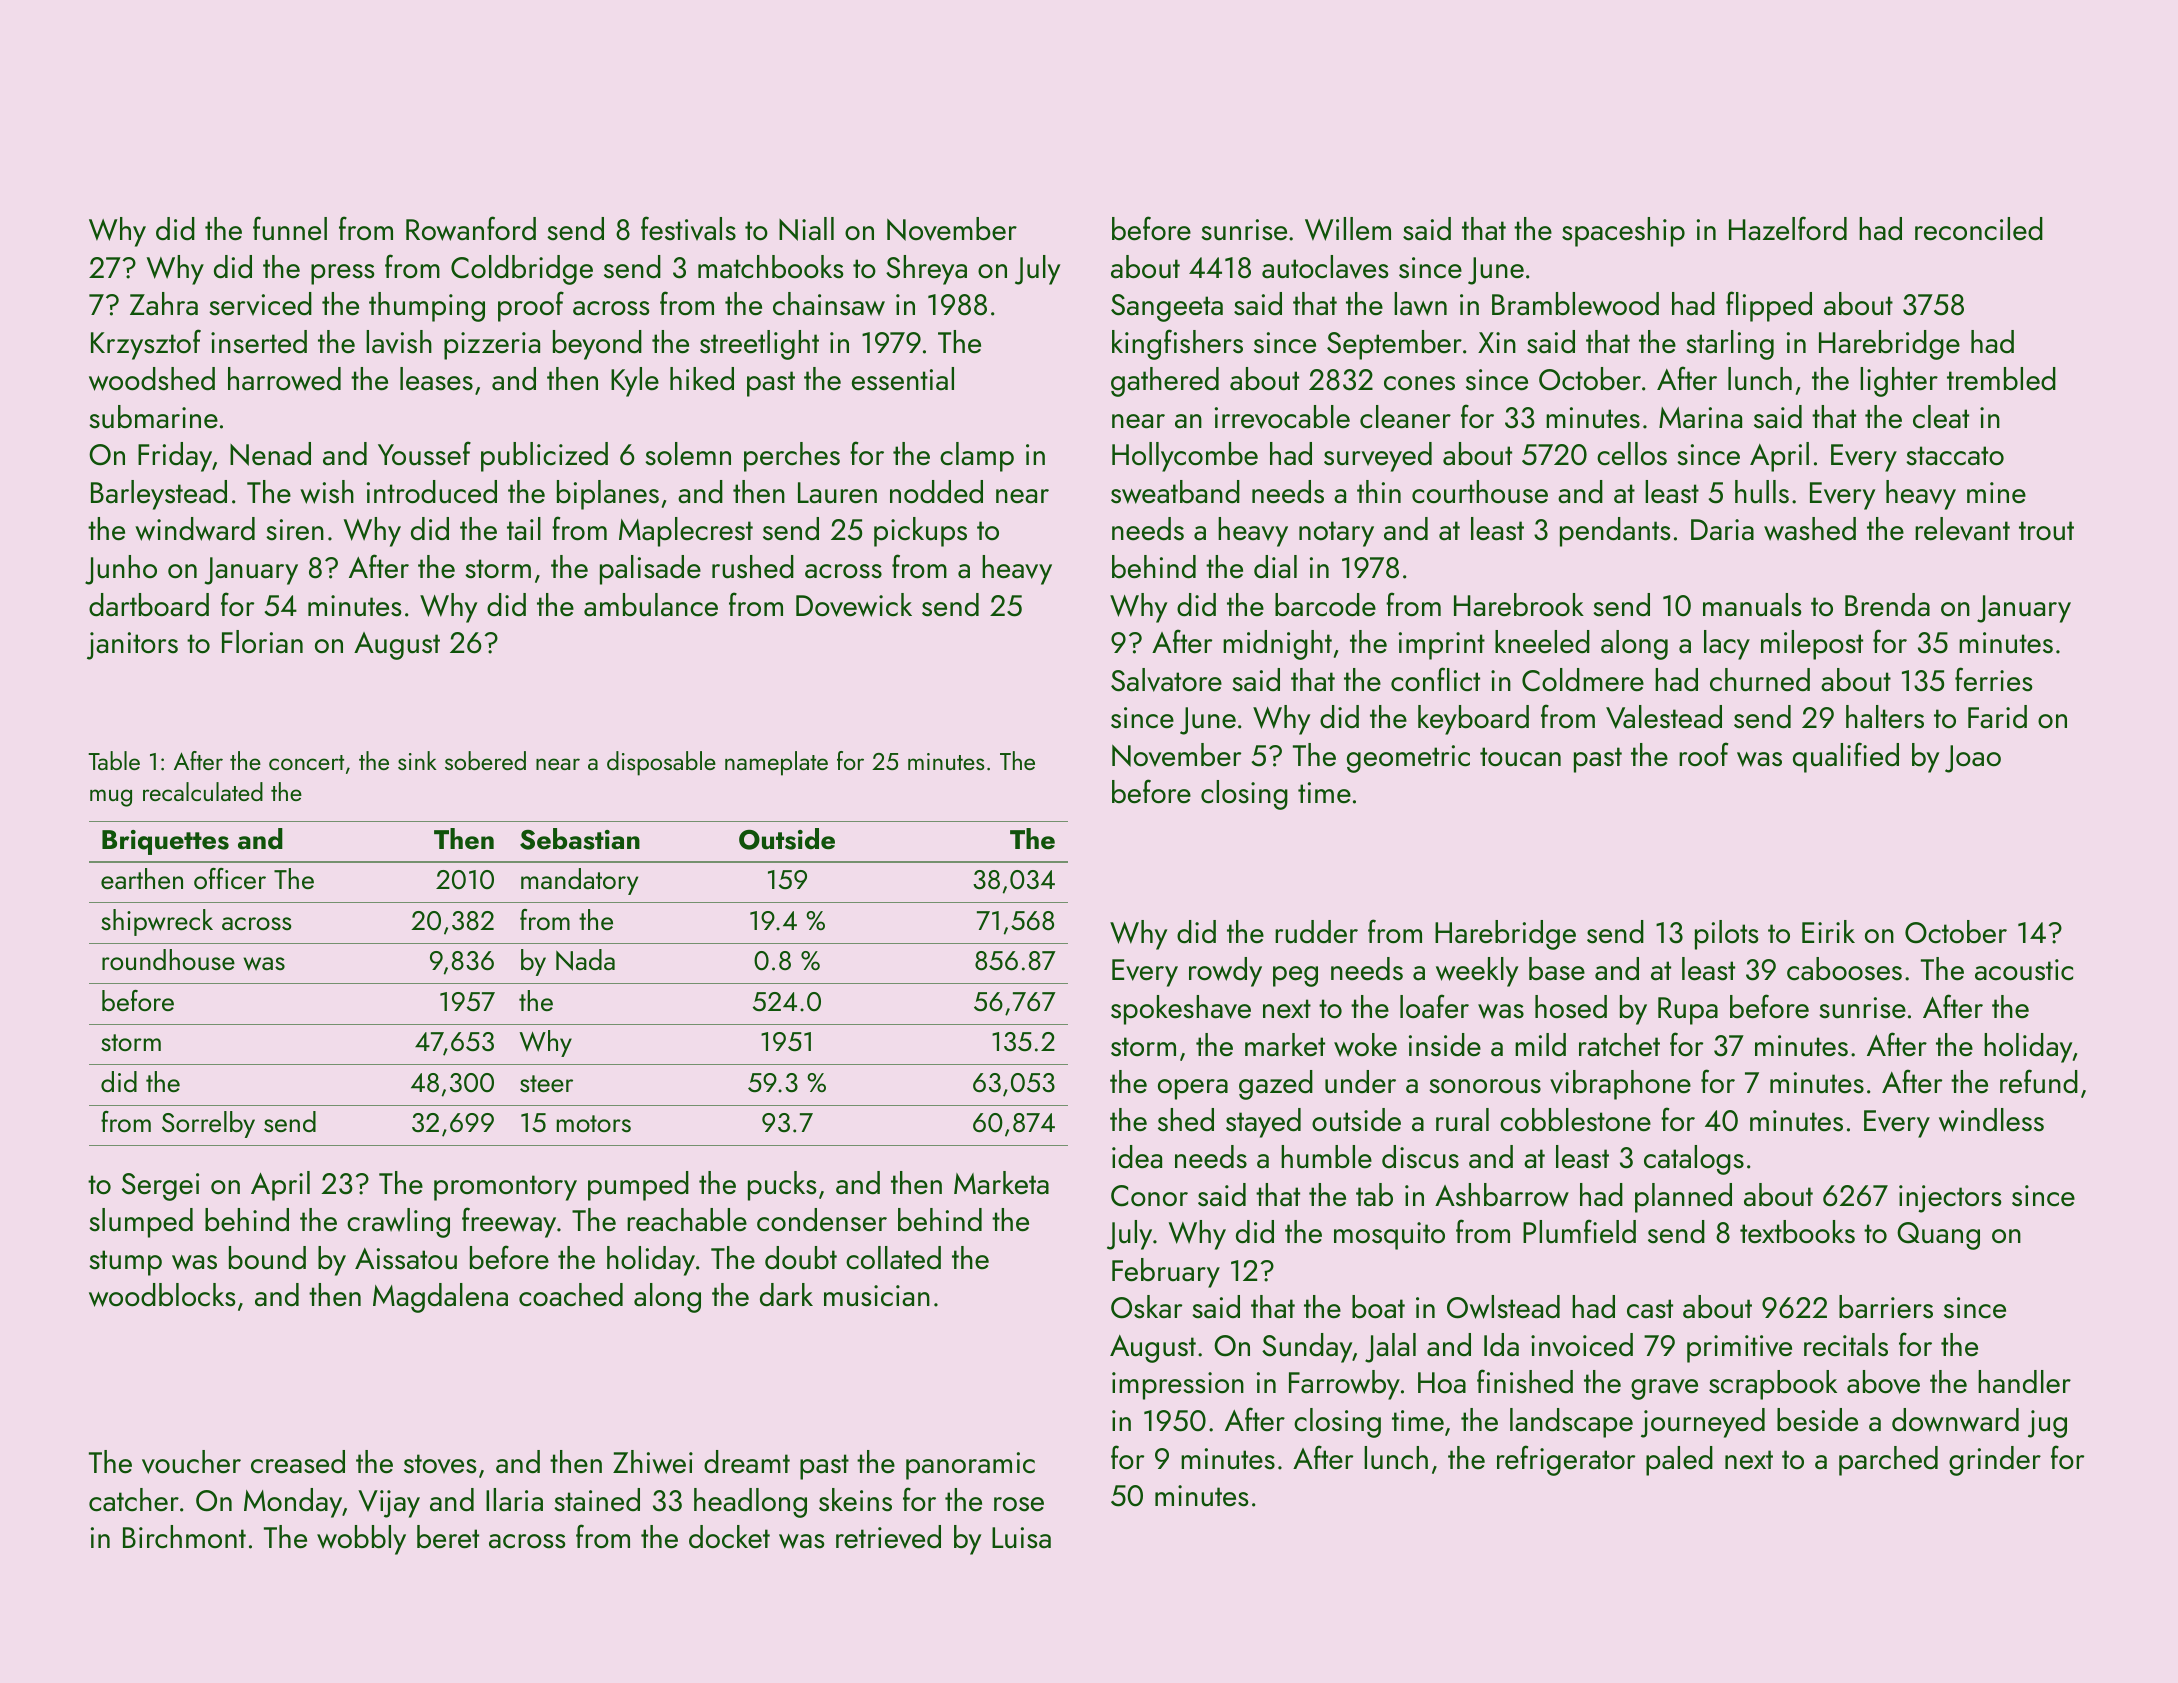 The height and width of the screenshot is (1683, 2178). What do you see at coordinates (293, 1503) in the screenshot?
I see `Monday` at bounding box center [293, 1503].
